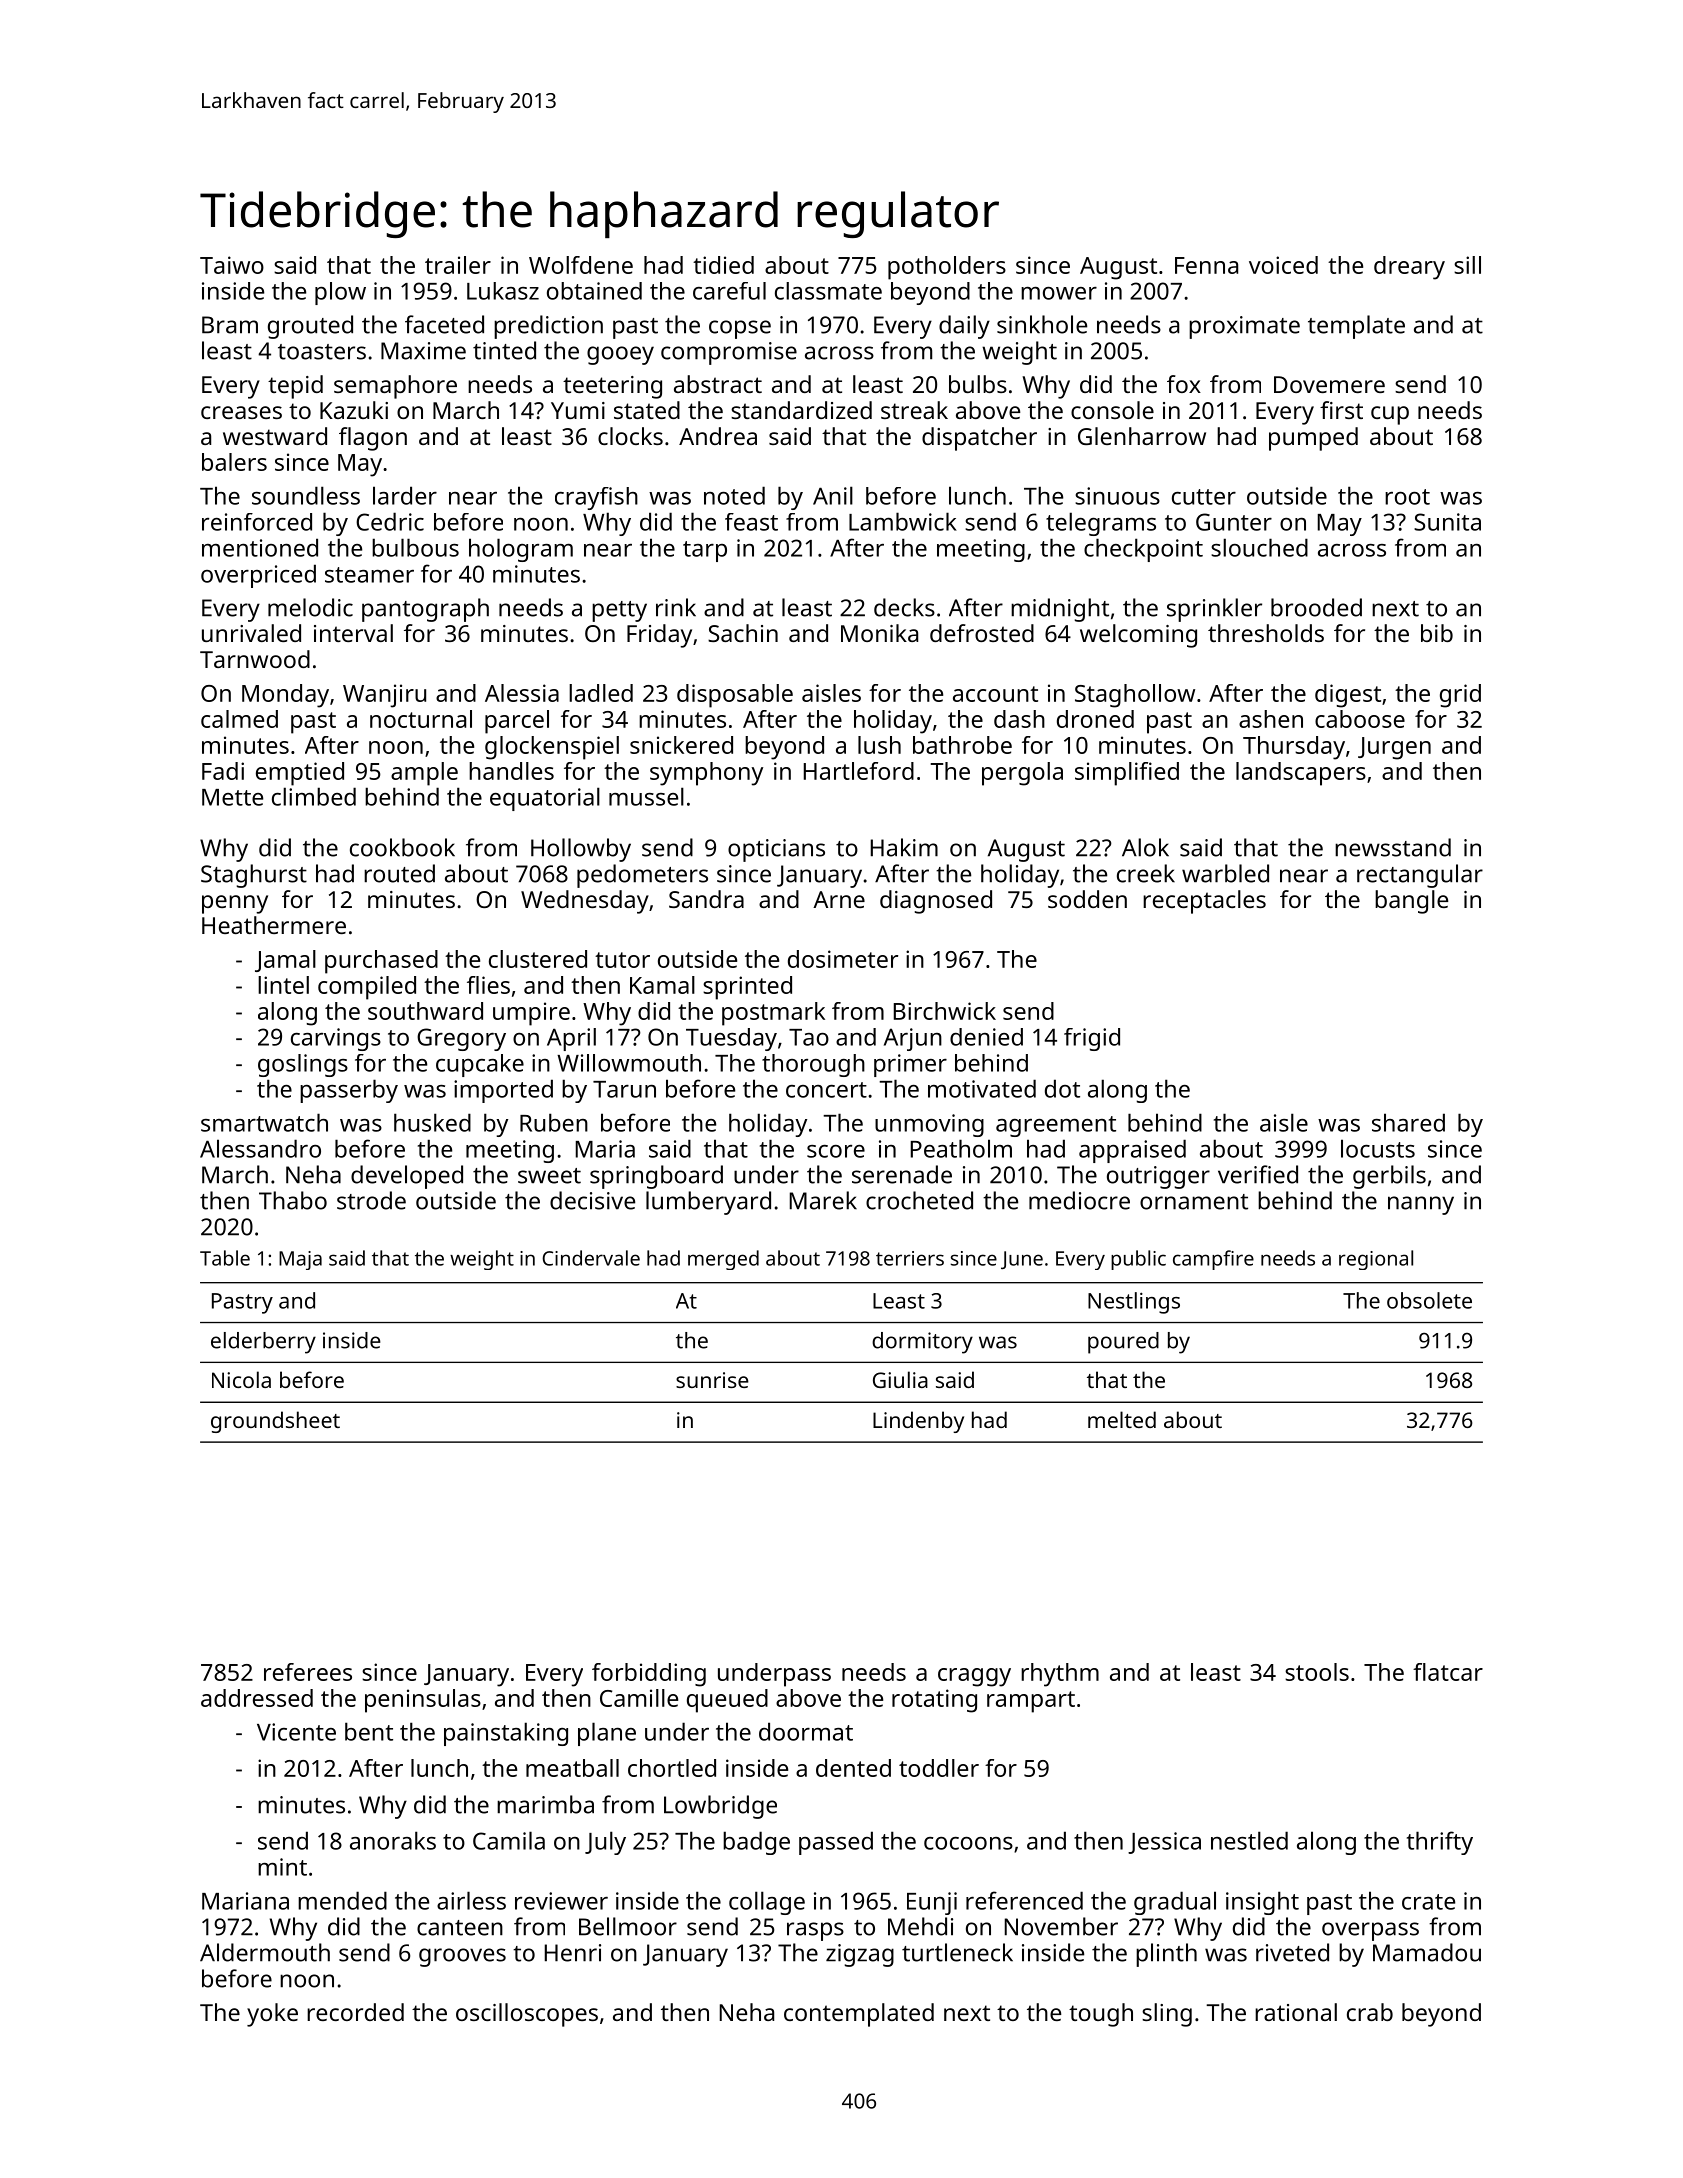 Image resolution: width=1683 pixels, height=2178 pixels. Describe the element at coordinates (1101, 2015) in the screenshot. I see `tough` at that location.
